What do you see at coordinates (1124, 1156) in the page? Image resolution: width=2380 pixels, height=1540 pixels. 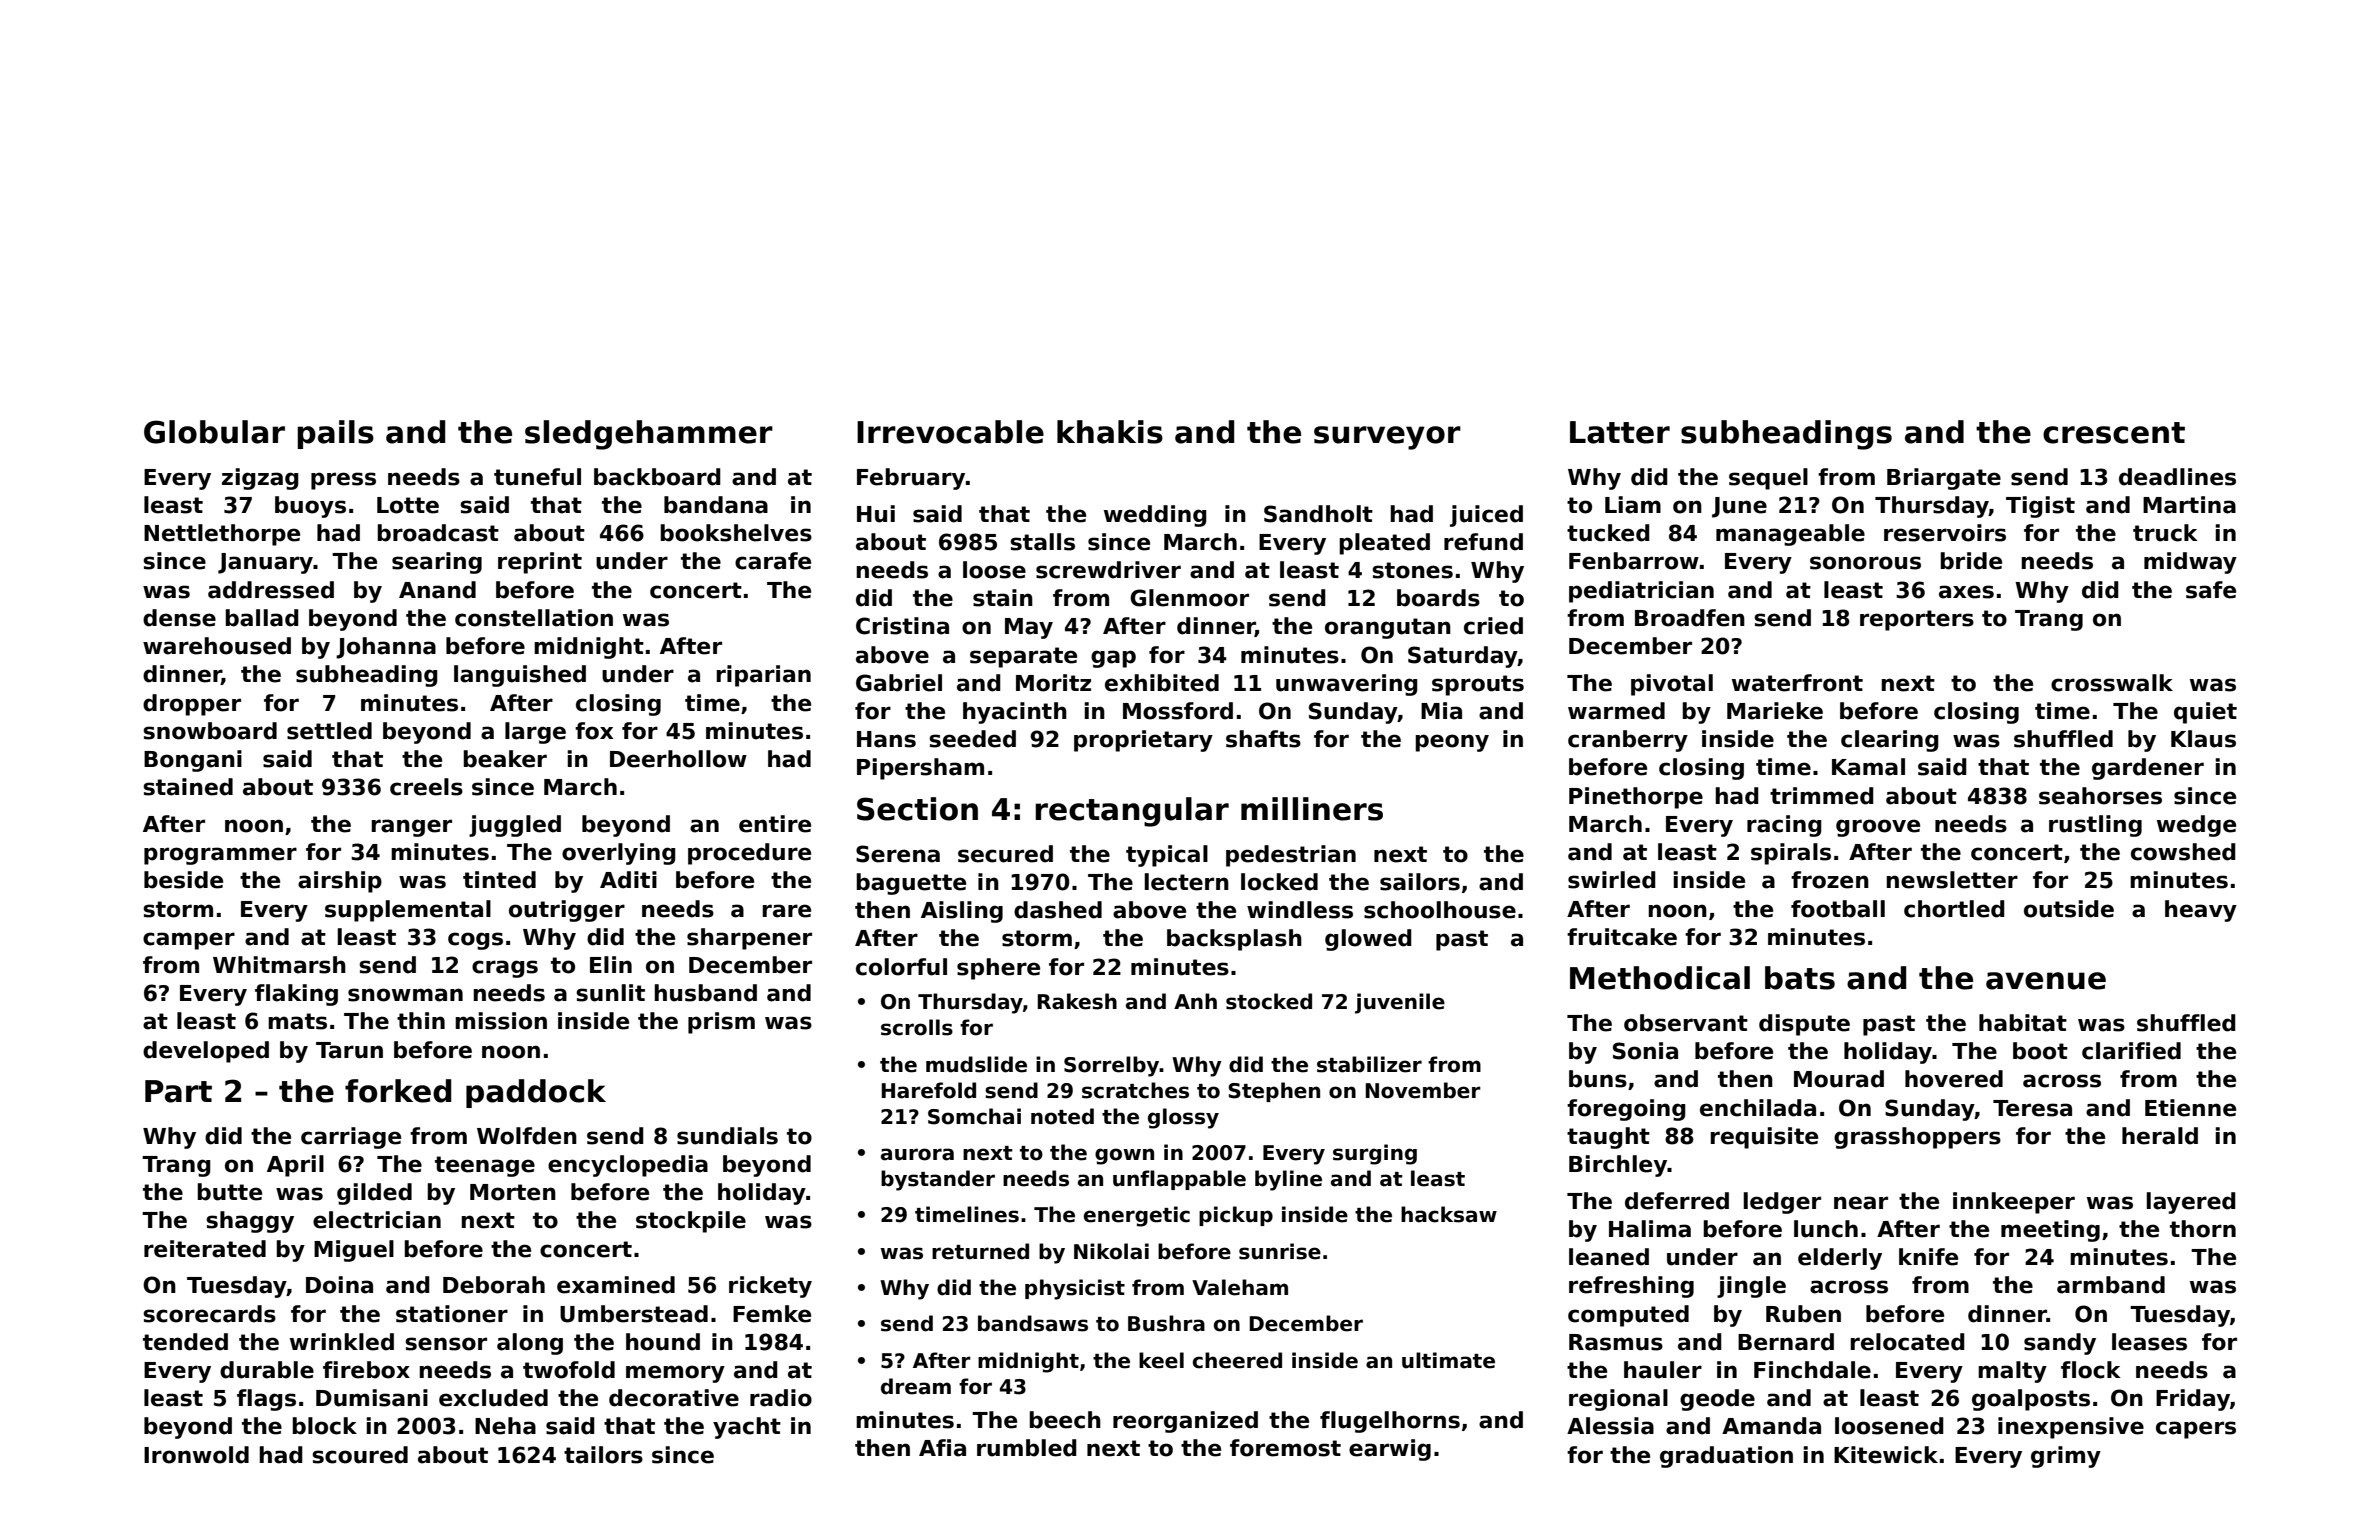 I see `gown` at bounding box center [1124, 1156].
